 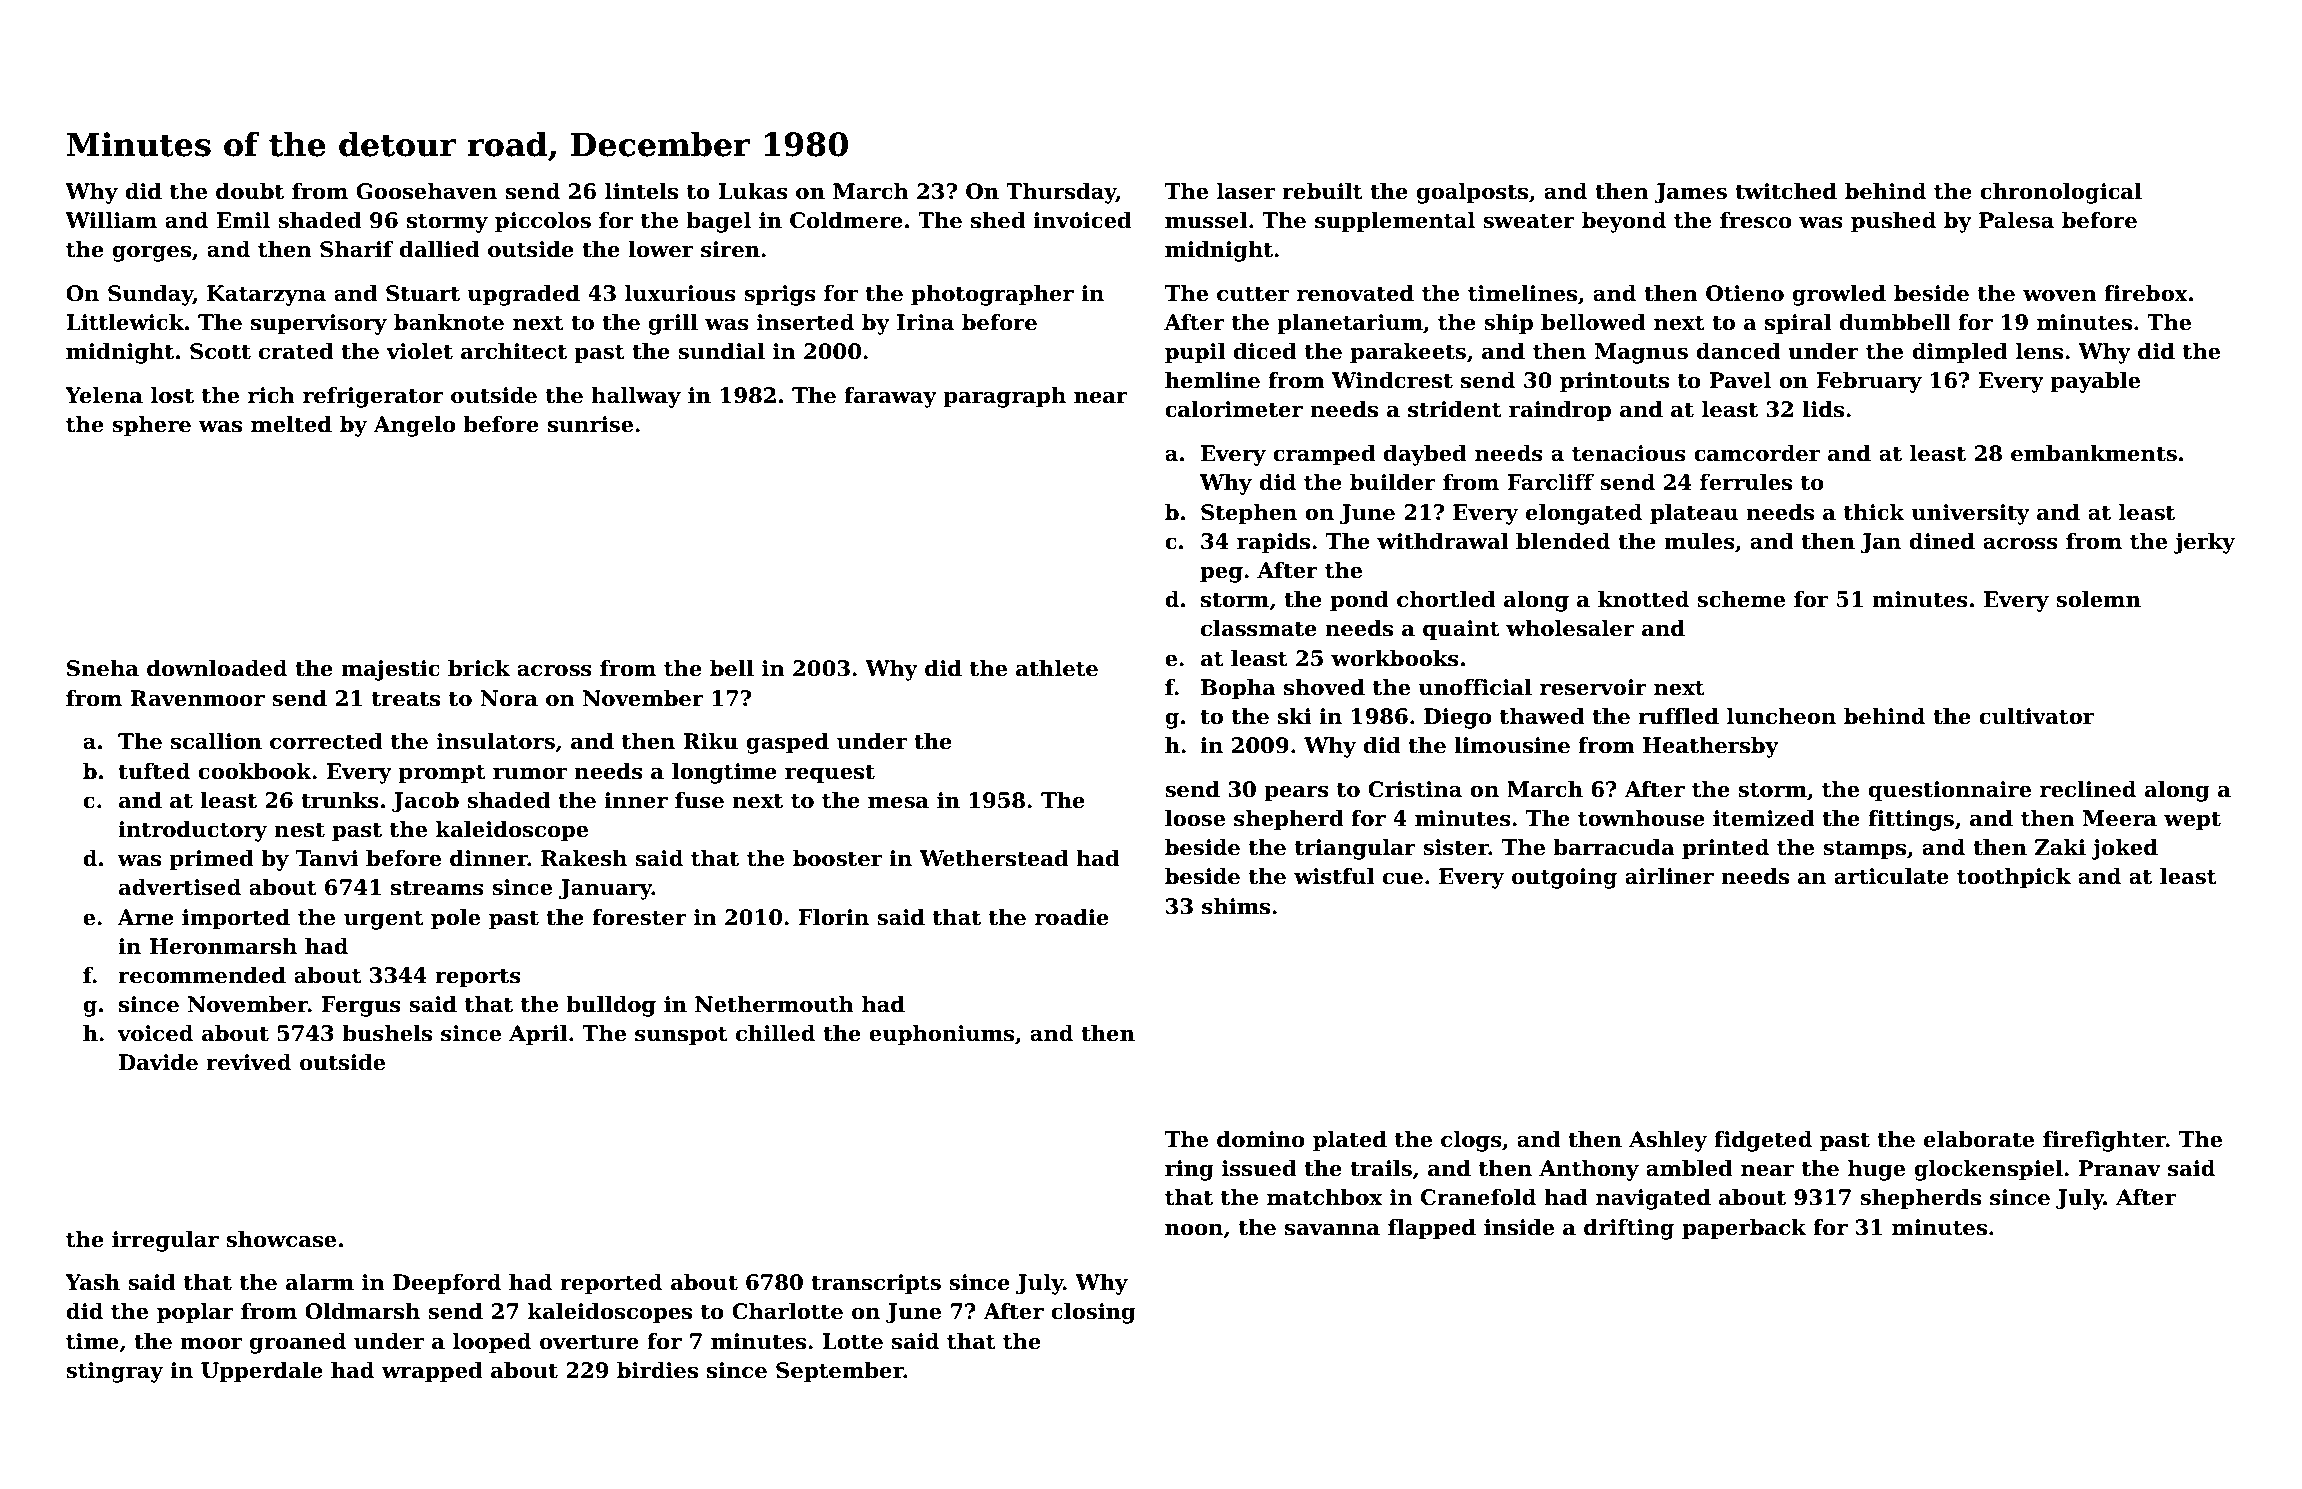 What do you see at coordinates (1189, 1170) in the page?
I see `ring` at bounding box center [1189, 1170].
